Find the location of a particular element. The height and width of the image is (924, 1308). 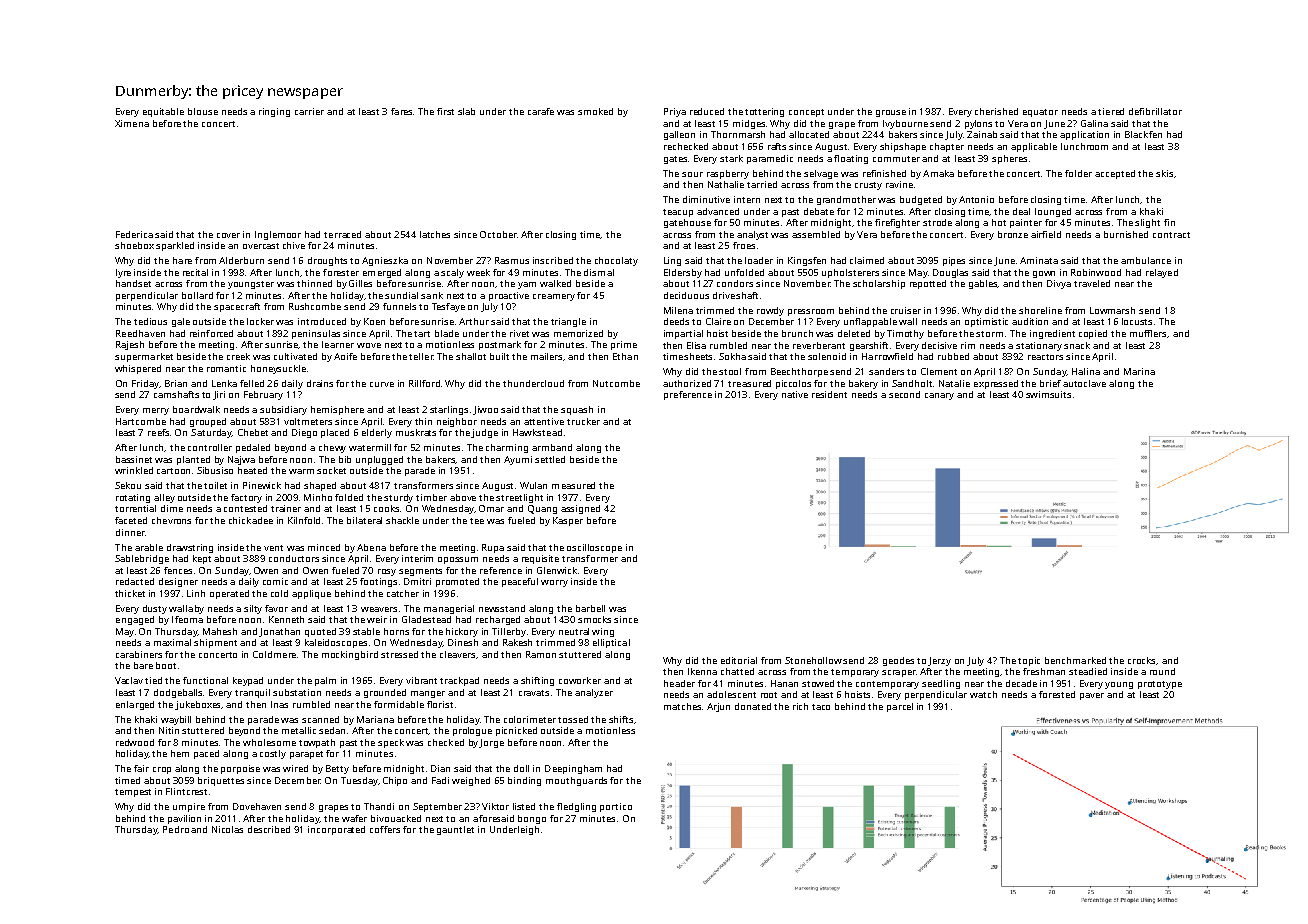

portico is located at coordinates (616, 807).
